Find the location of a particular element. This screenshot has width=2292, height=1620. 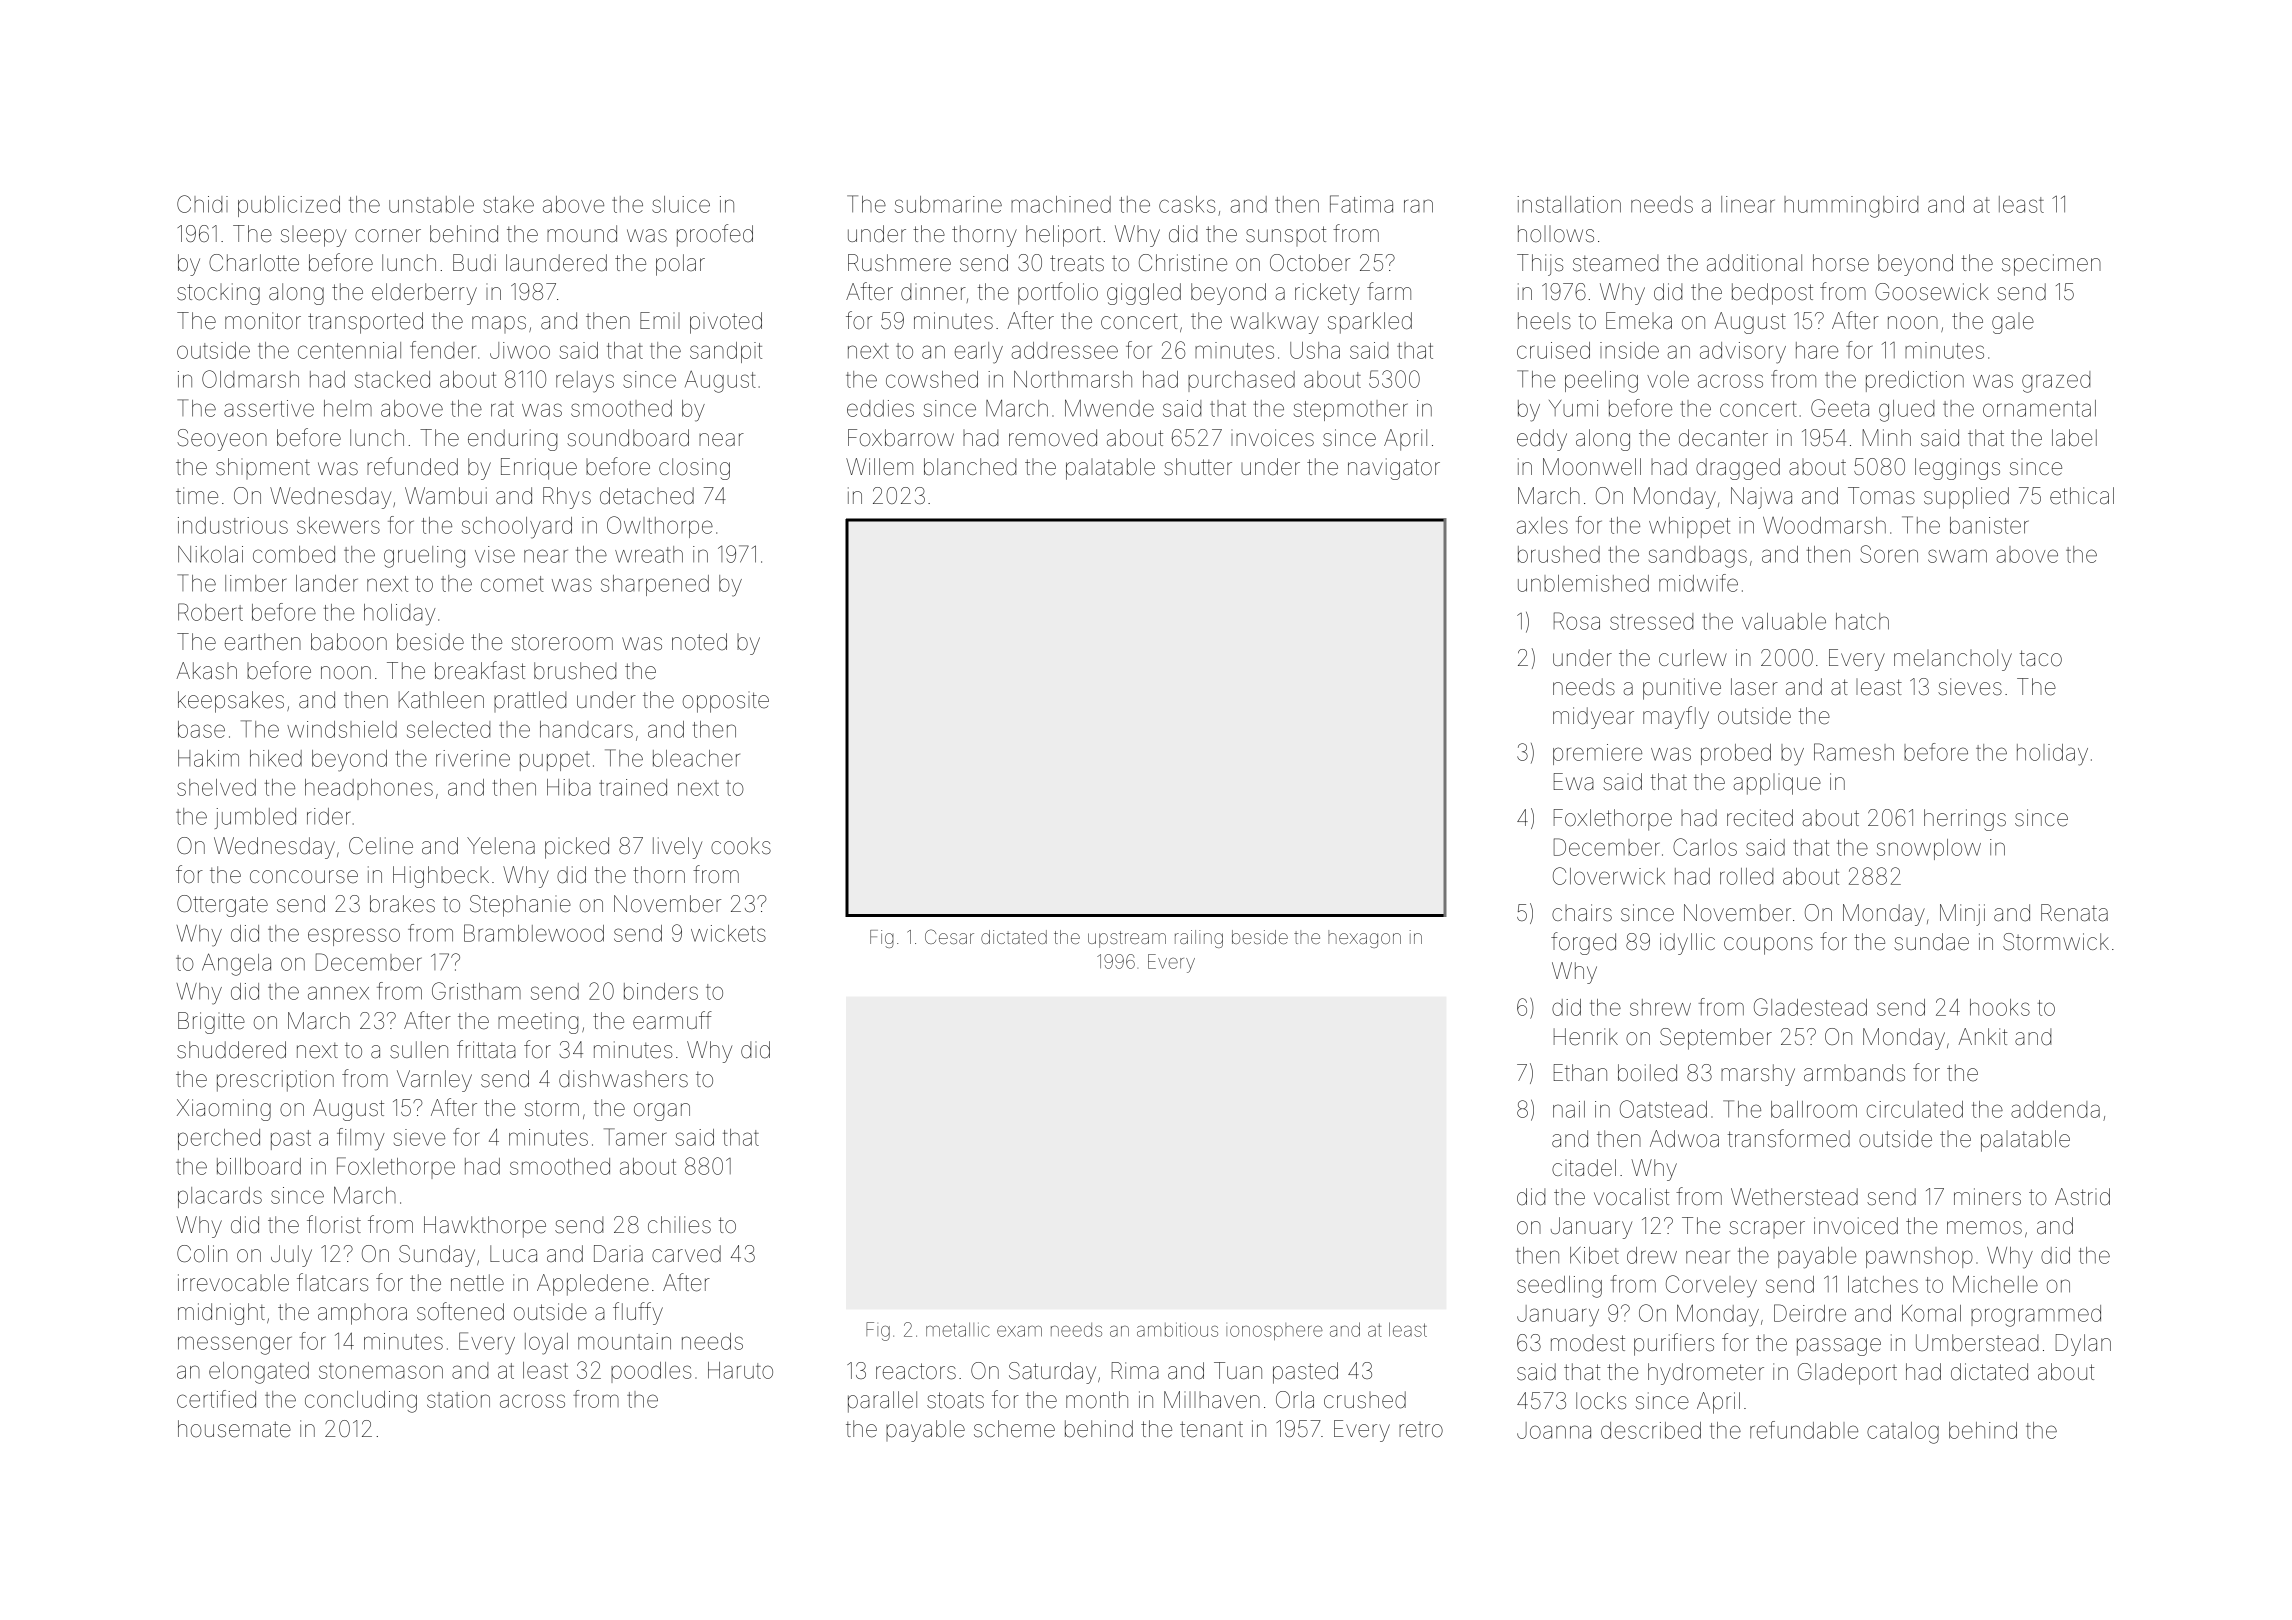

chilies is located at coordinates (679, 1225).
